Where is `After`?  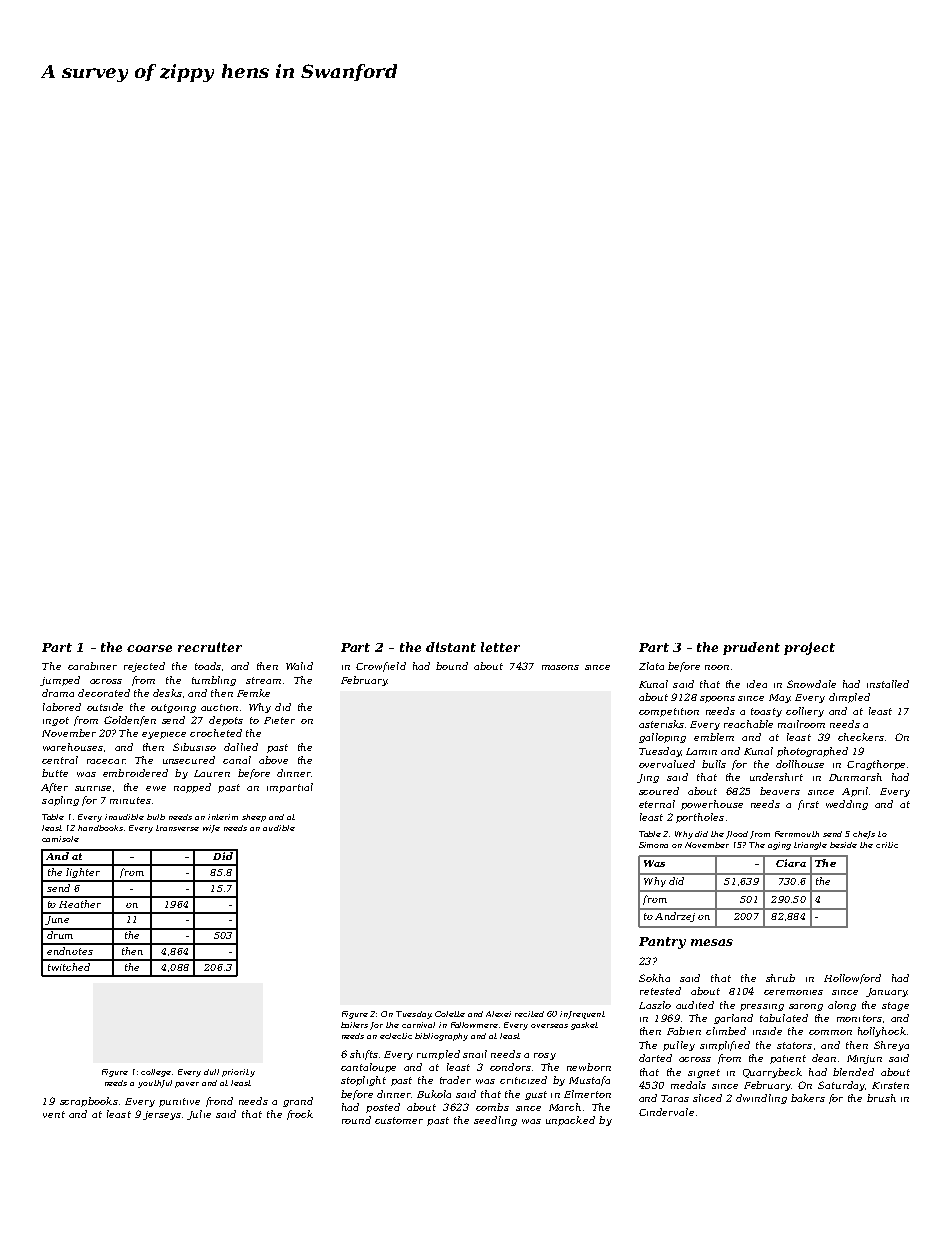
After is located at coordinates (54, 788).
